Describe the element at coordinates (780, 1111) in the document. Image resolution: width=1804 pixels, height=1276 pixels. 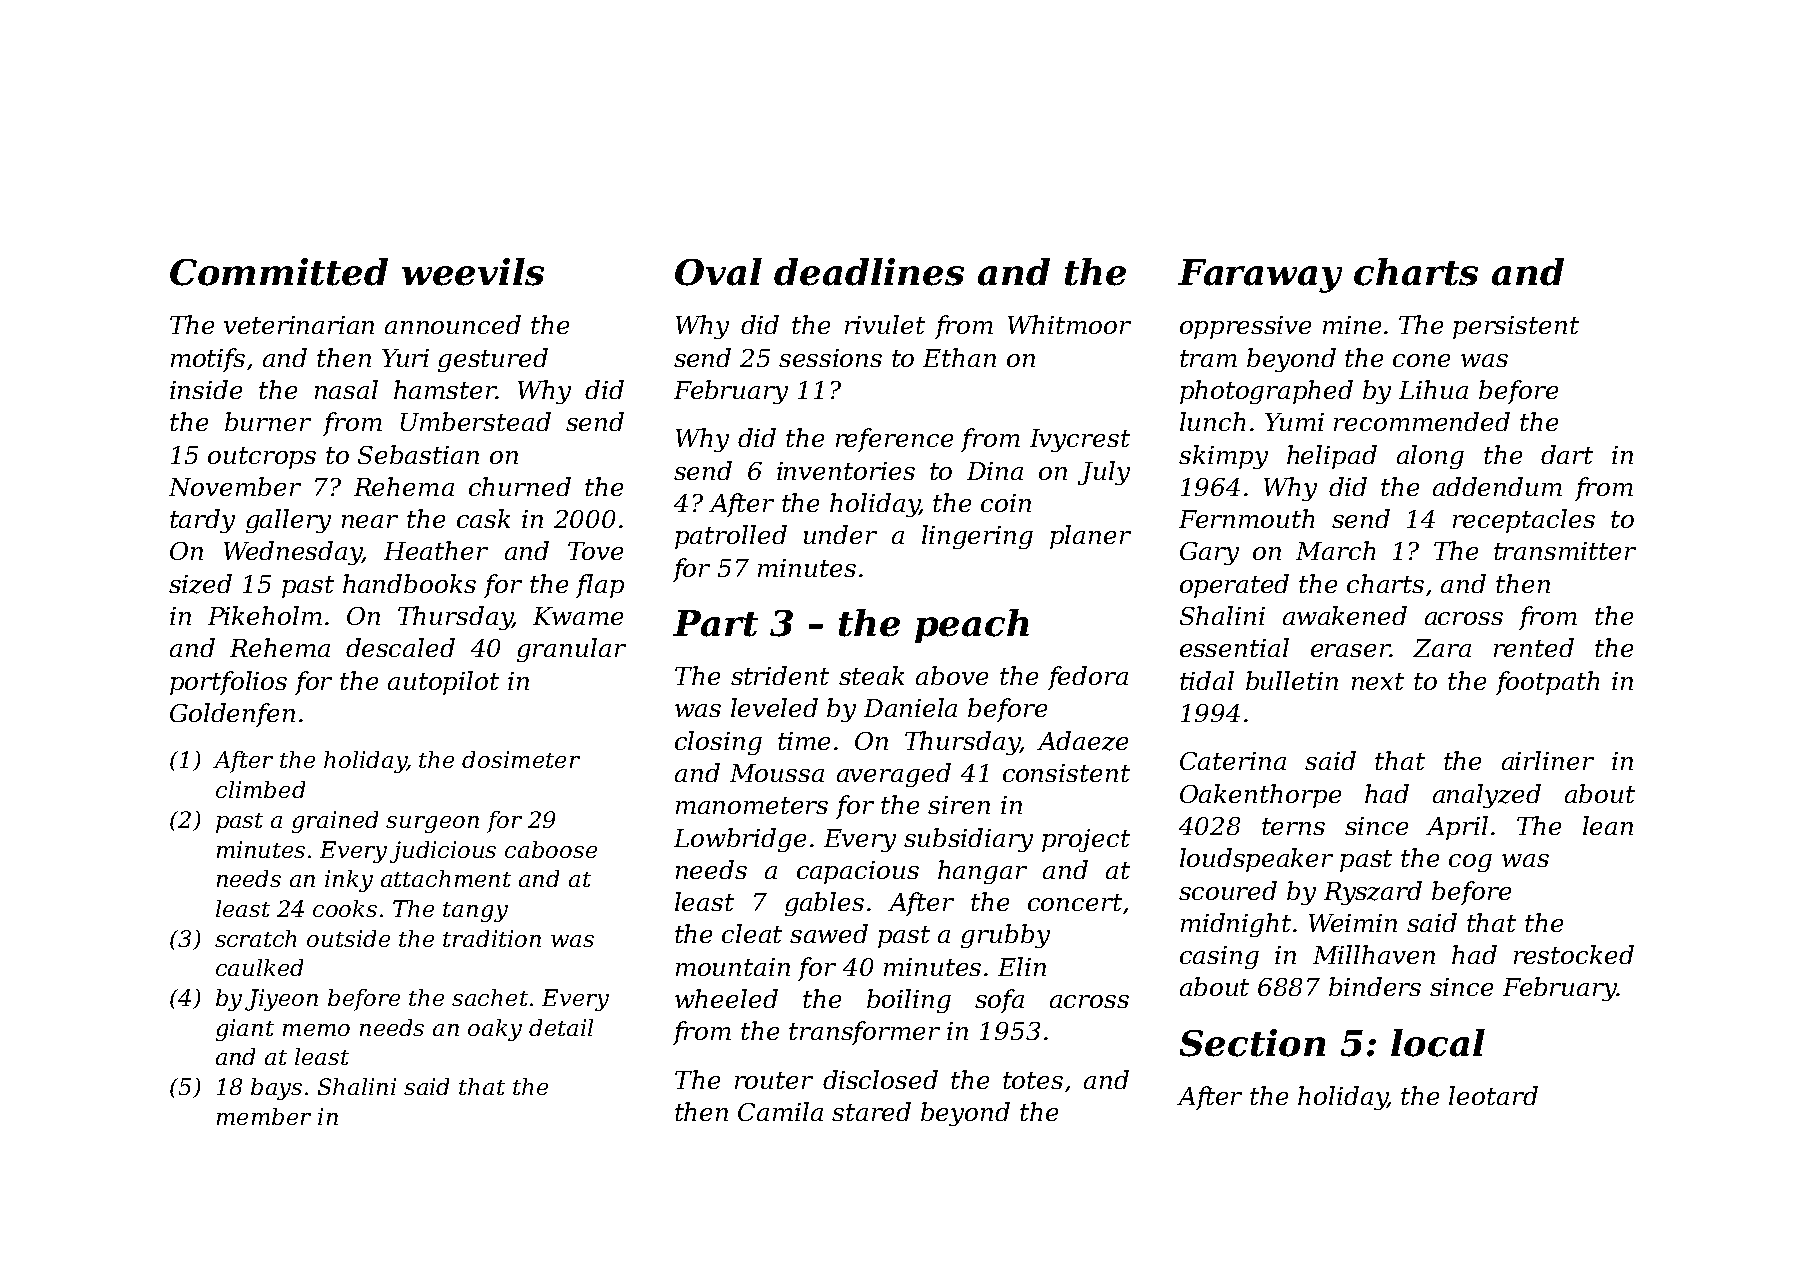
I see `Camila` at that location.
